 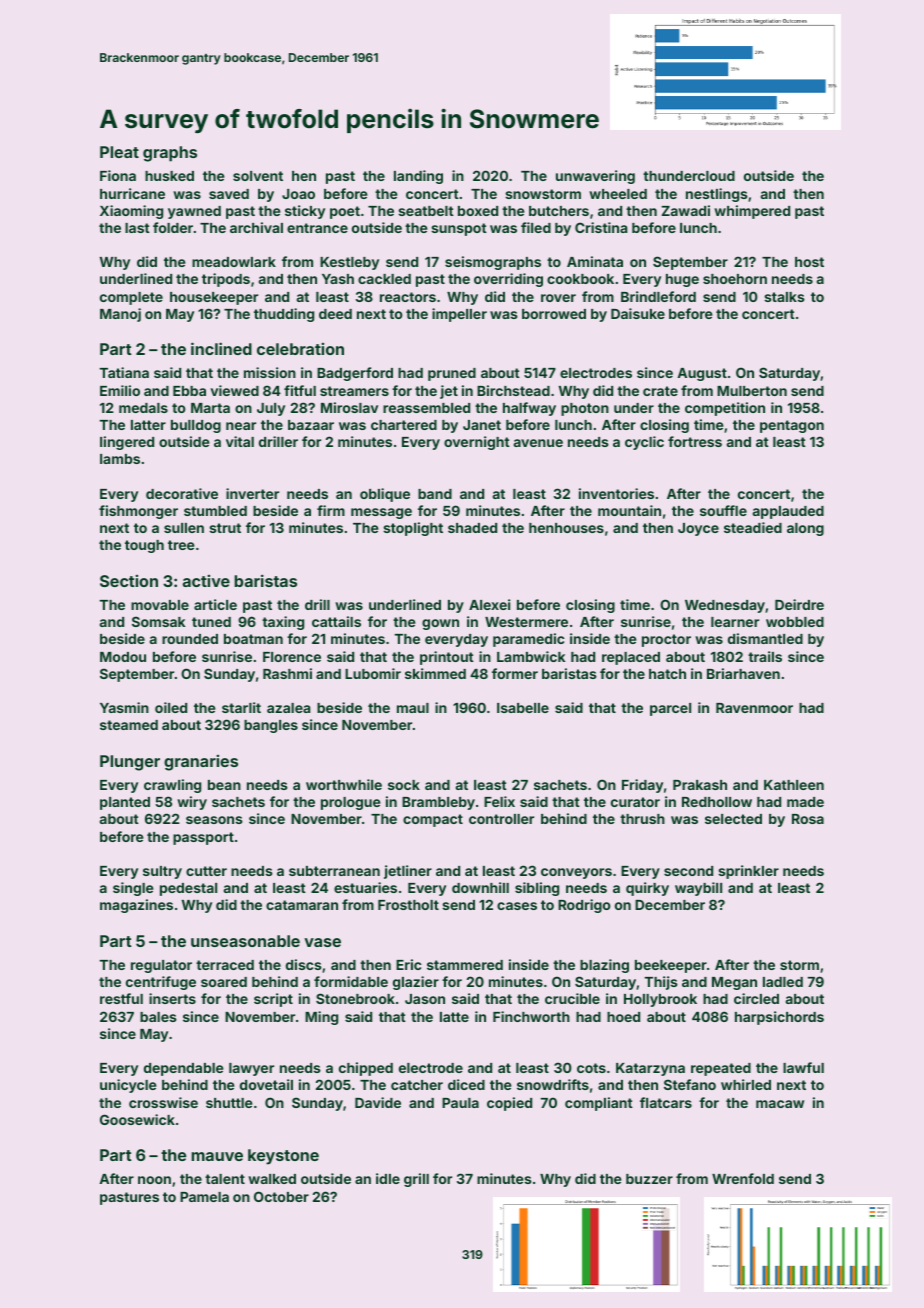 I want to click on curator, so click(x=635, y=802).
